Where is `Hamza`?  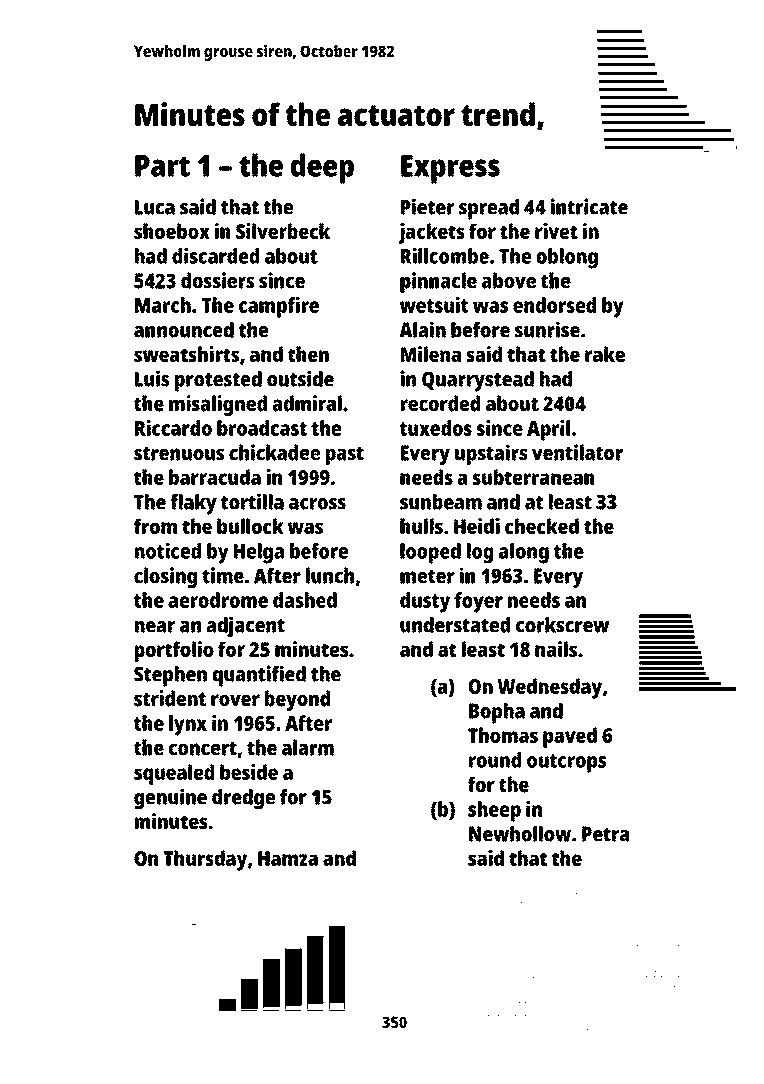
Hamza is located at coordinates (288, 858).
